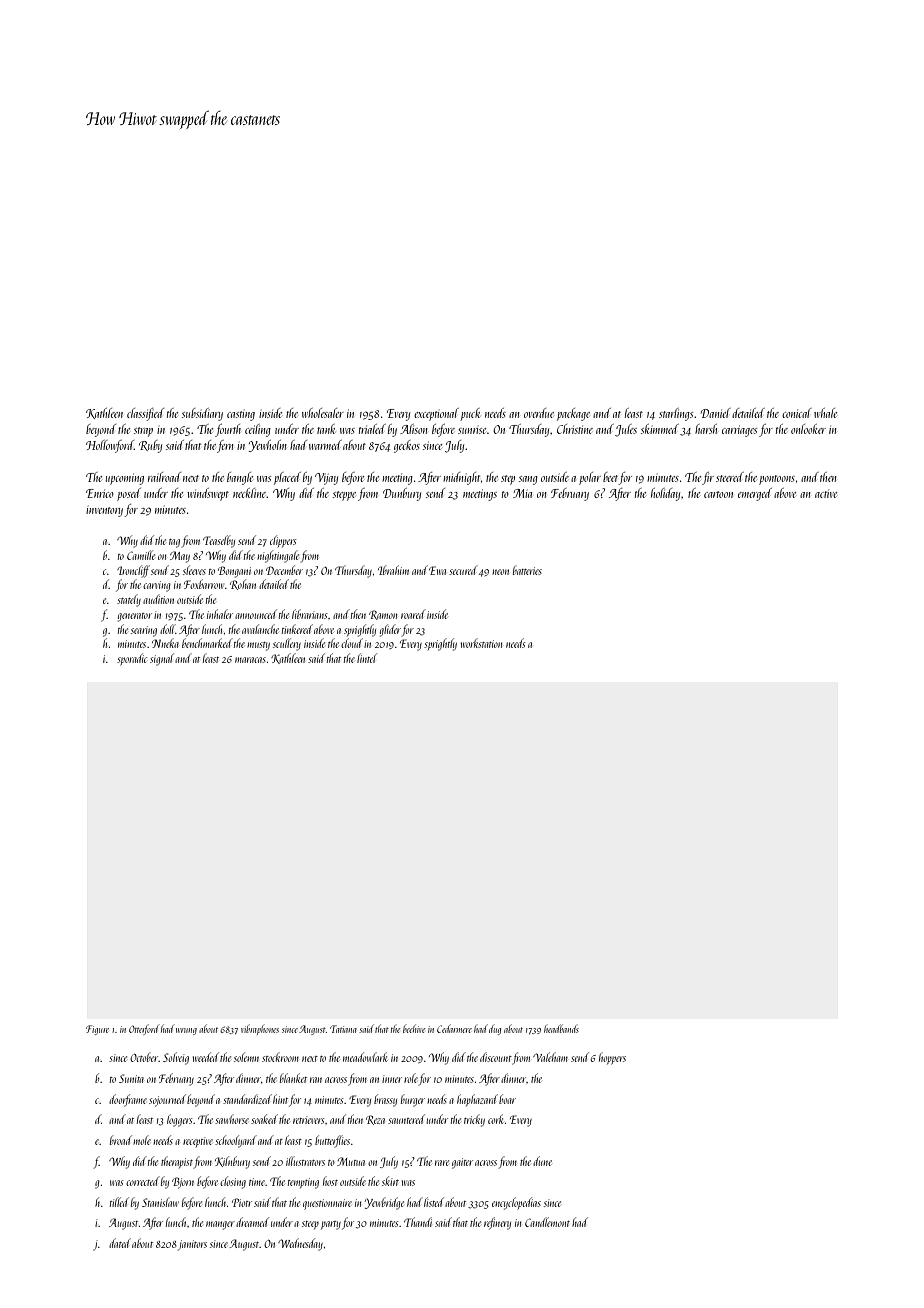 The image size is (924, 1308). Describe the element at coordinates (527, 570) in the screenshot. I see `batteries` at that location.
